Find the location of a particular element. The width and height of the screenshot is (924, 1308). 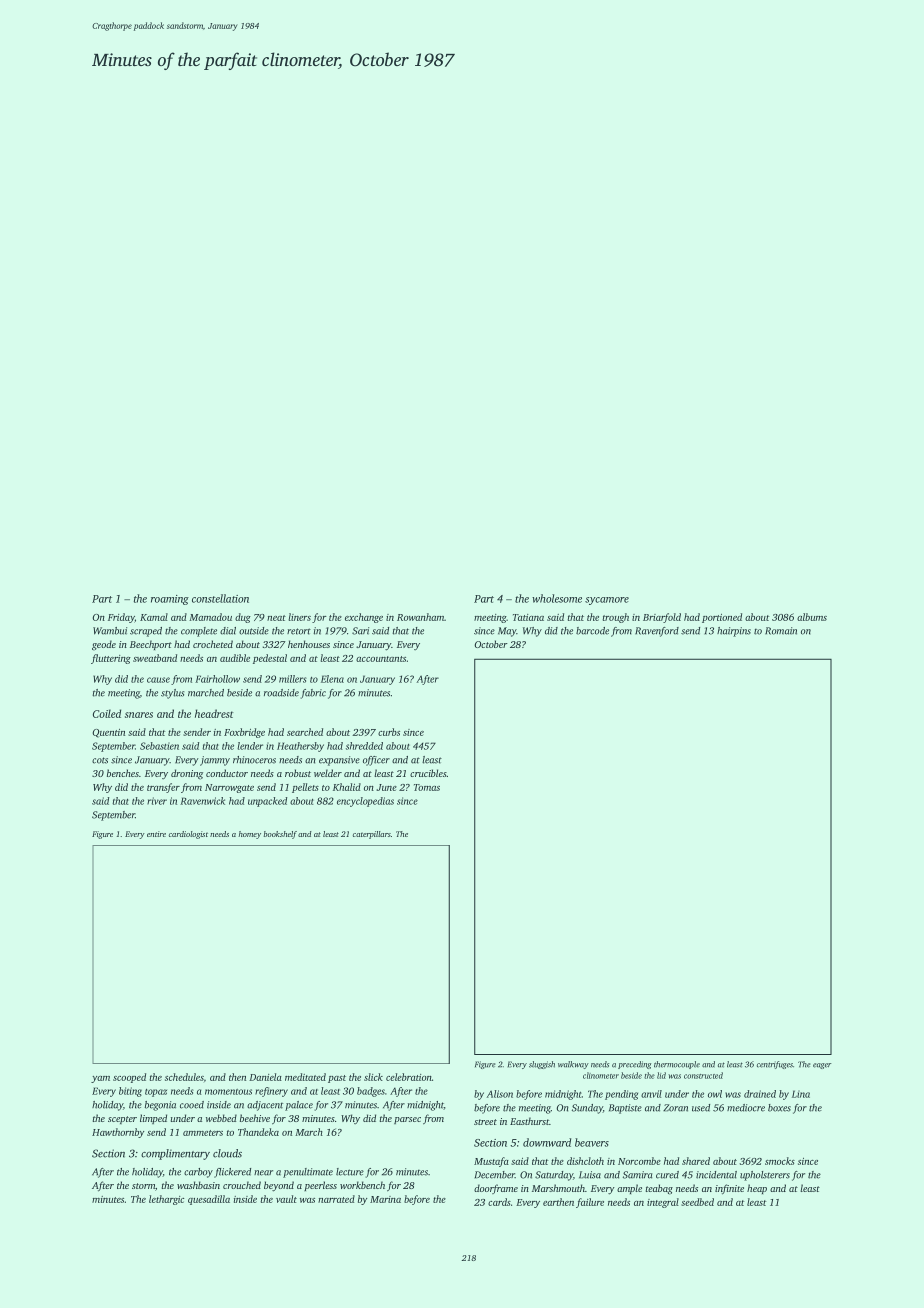

sycamore is located at coordinates (607, 601).
